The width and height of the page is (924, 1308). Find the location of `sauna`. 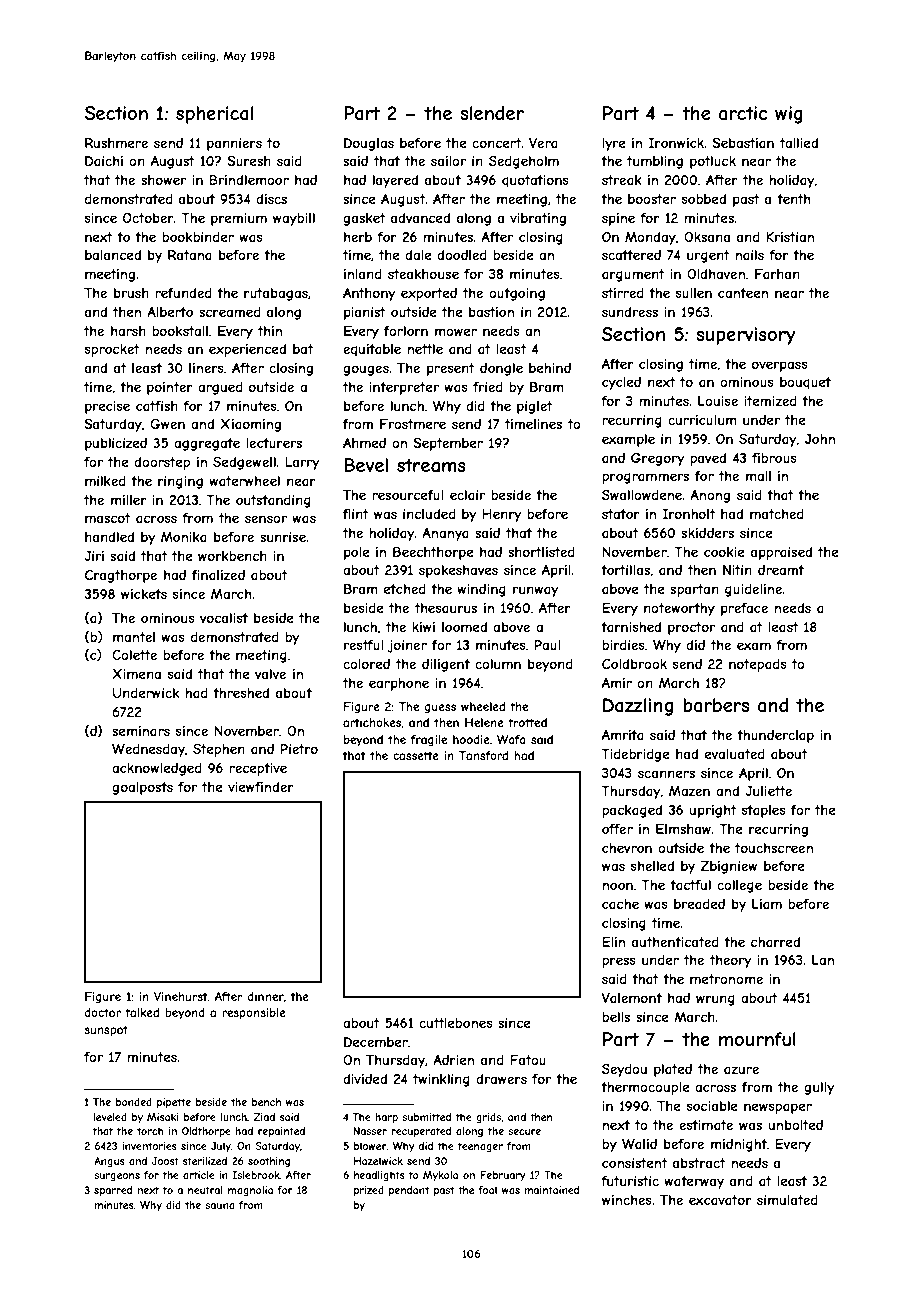

sauna is located at coordinates (220, 1206).
